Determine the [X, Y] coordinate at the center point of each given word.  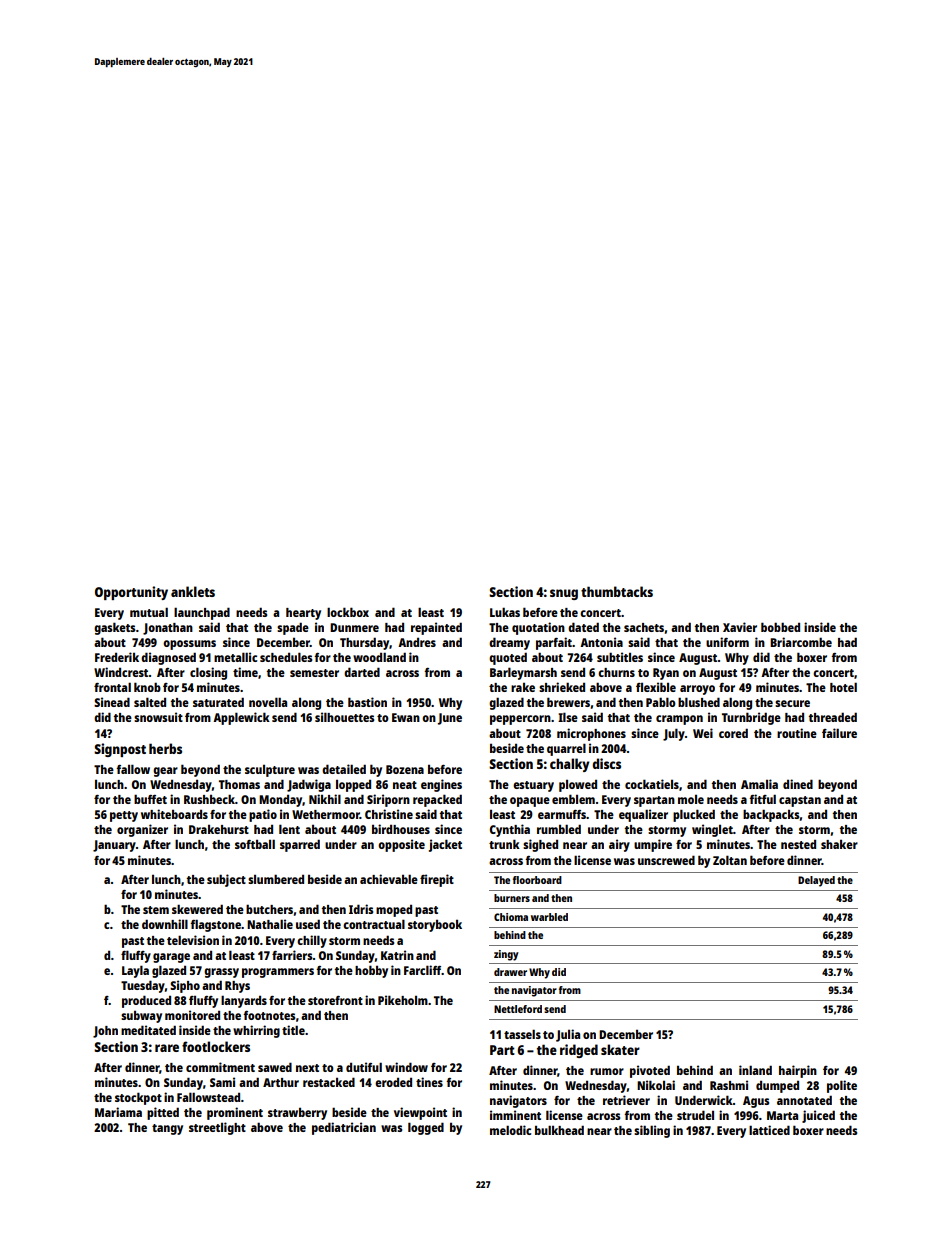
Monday [281, 801]
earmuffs [562, 814]
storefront [335, 1000]
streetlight [217, 1128]
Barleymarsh [523, 673]
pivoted [650, 1071]
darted [362, 672]
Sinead [112, 702]
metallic [235, 657]
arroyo [697, 690]
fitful [762, 799]
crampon [679, 720]
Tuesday [143, 986]
